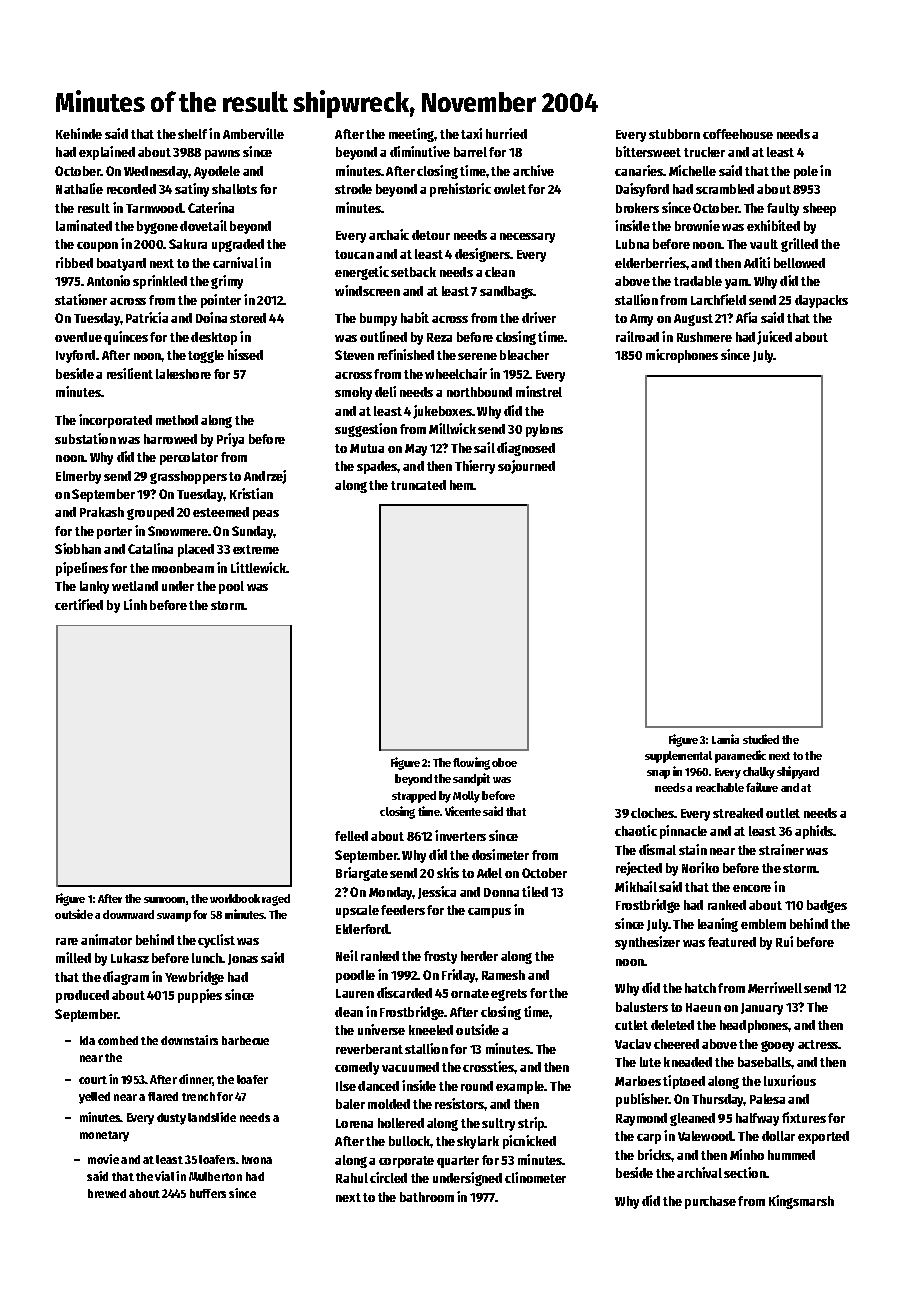 This document has width=908, height=1316. What do you see at coordinates (506, 133) in the document?
I see `hurried` at bounding box center [506, 133].
